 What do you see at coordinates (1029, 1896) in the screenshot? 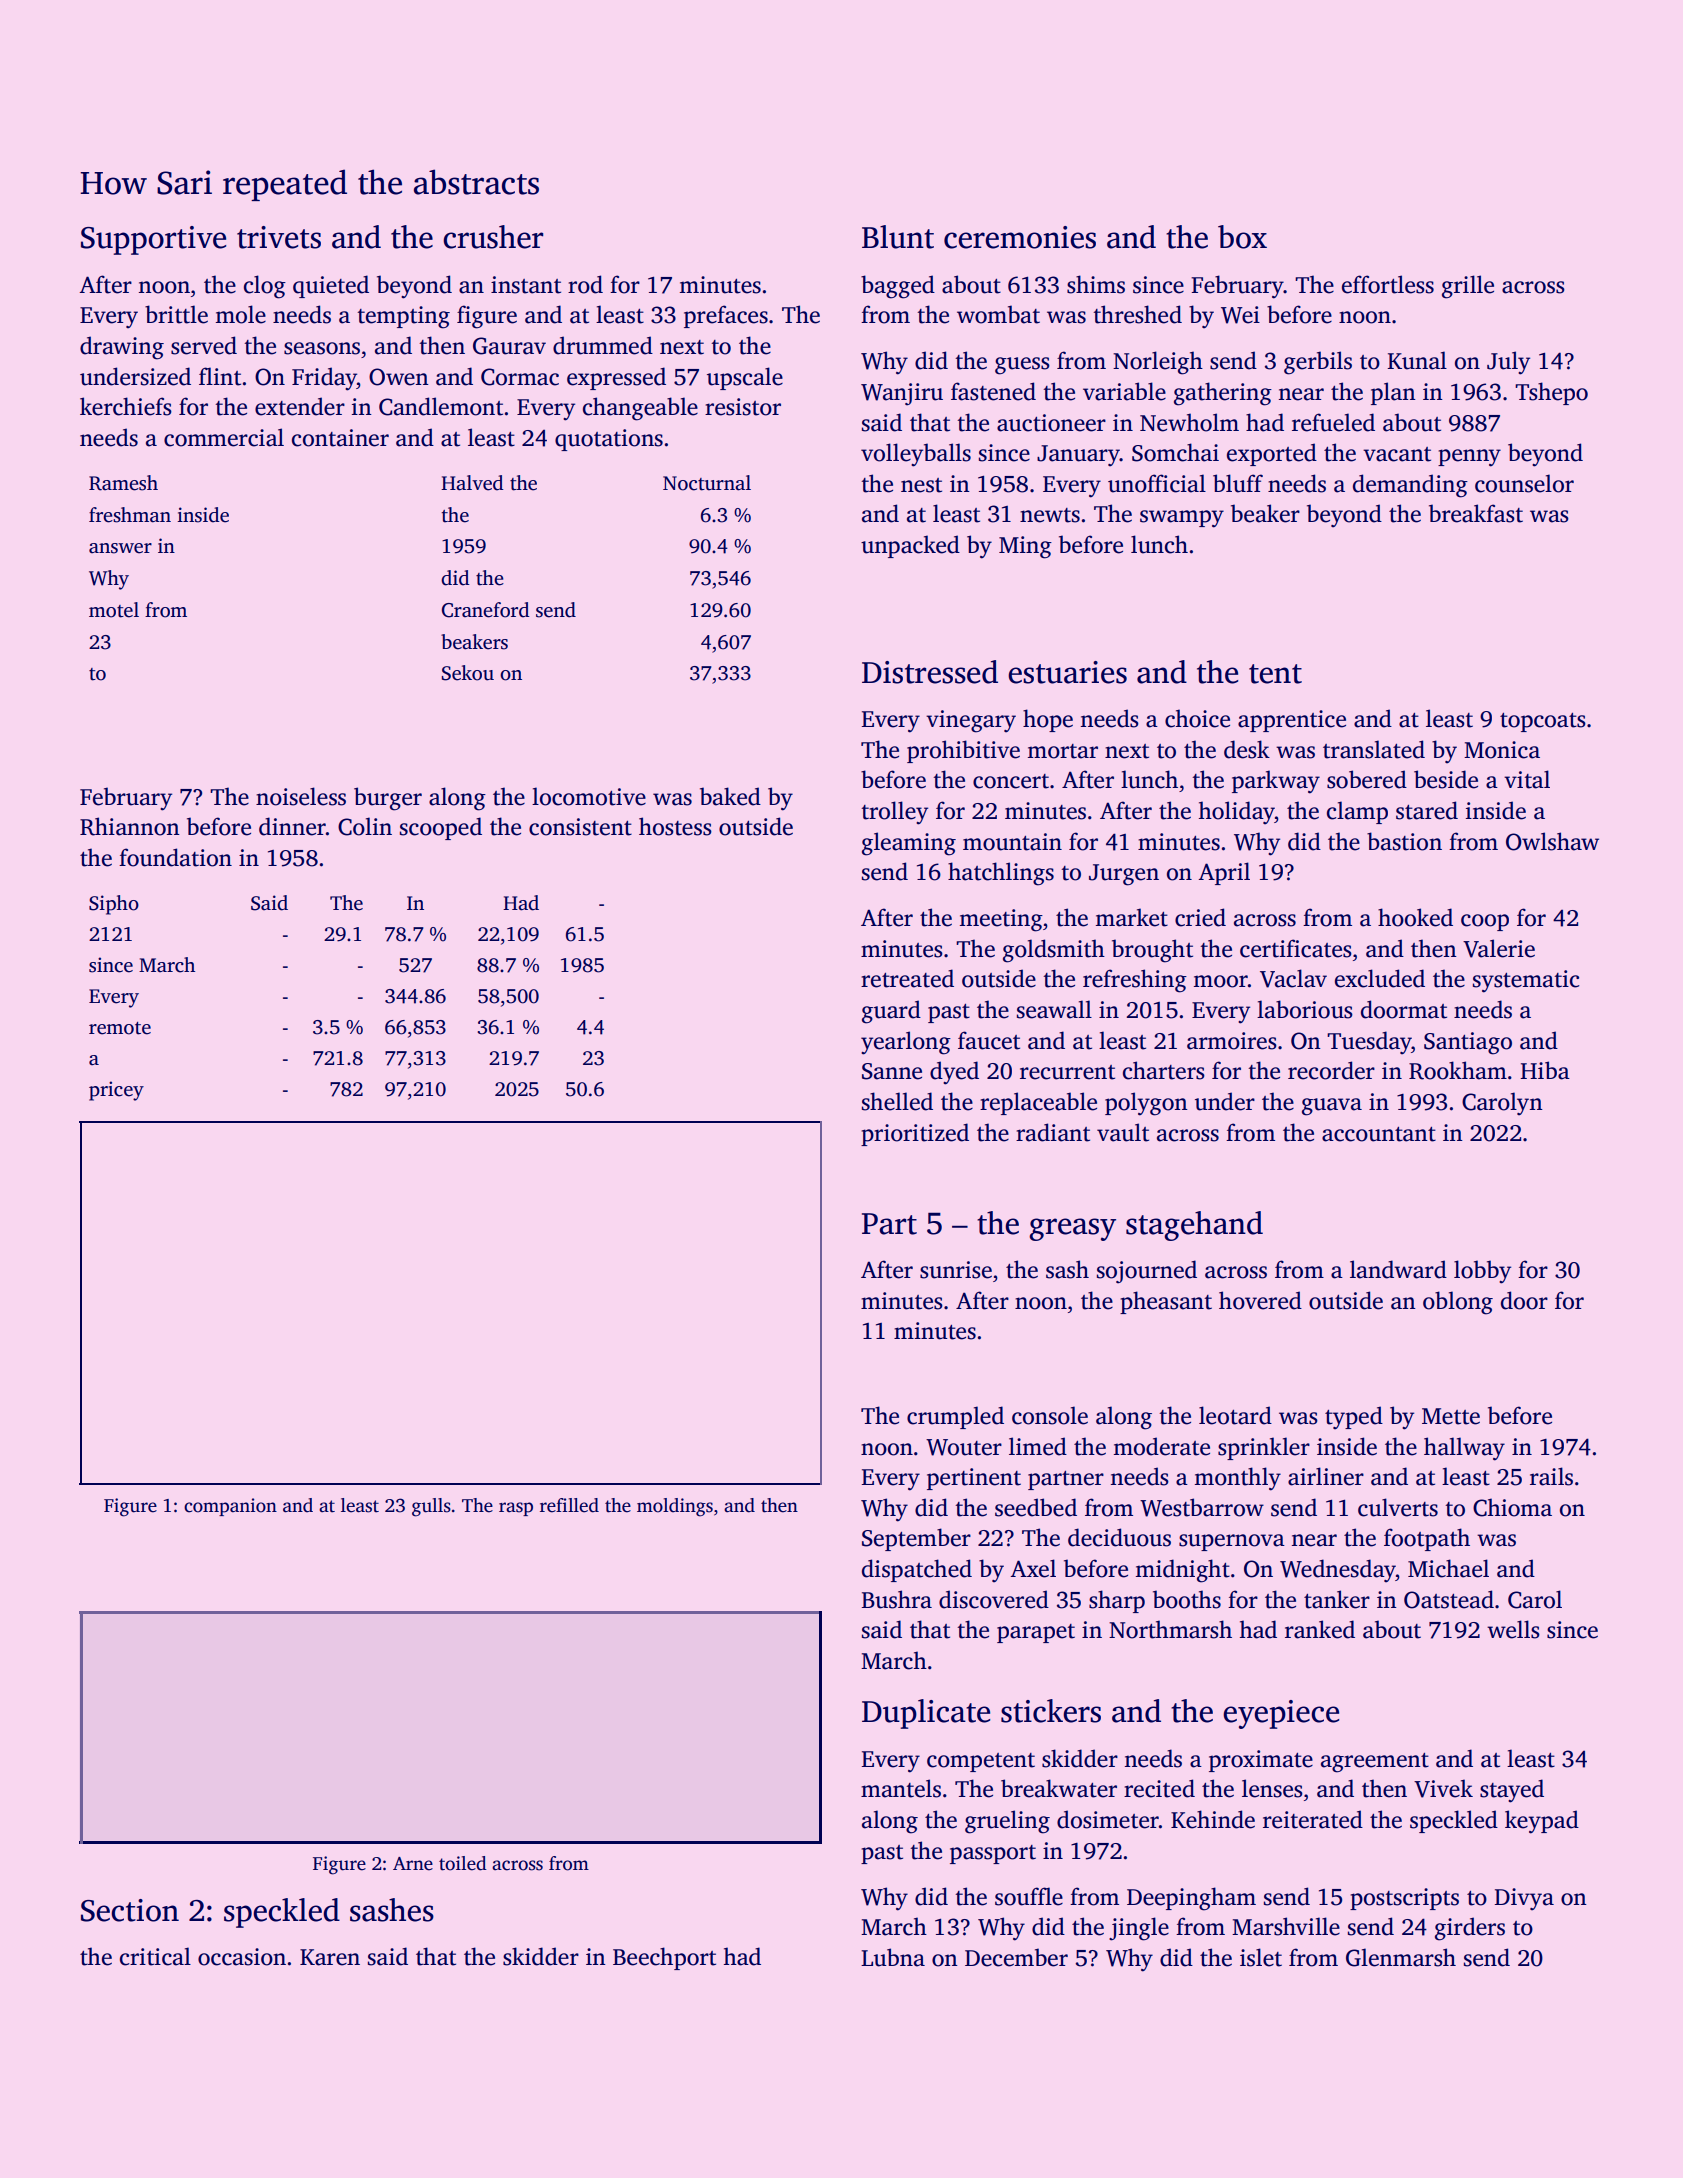
I see `souffle` at bounding box center [1029, 1896].
